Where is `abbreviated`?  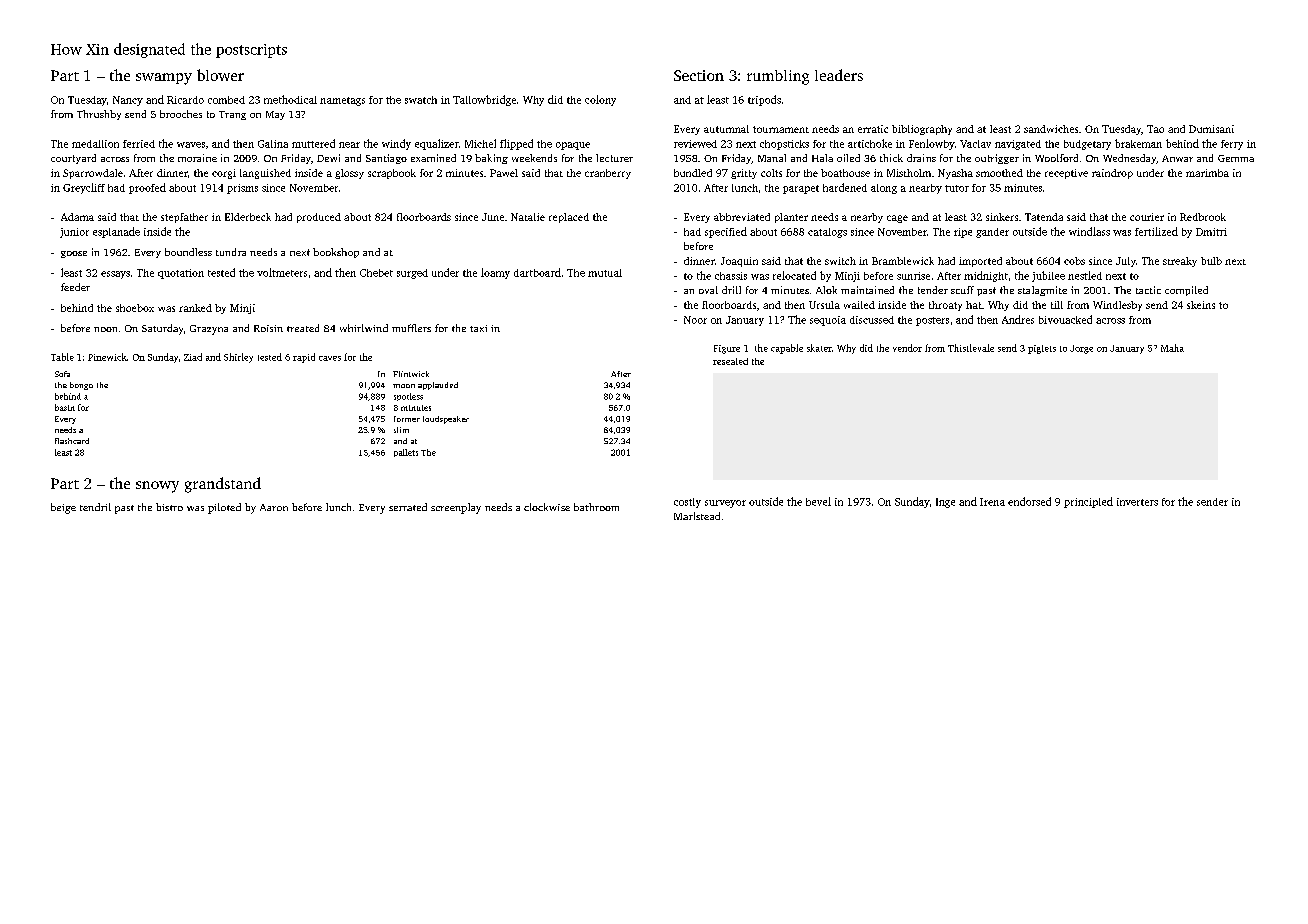
abbreviated is located at coordinates (742, 217).
